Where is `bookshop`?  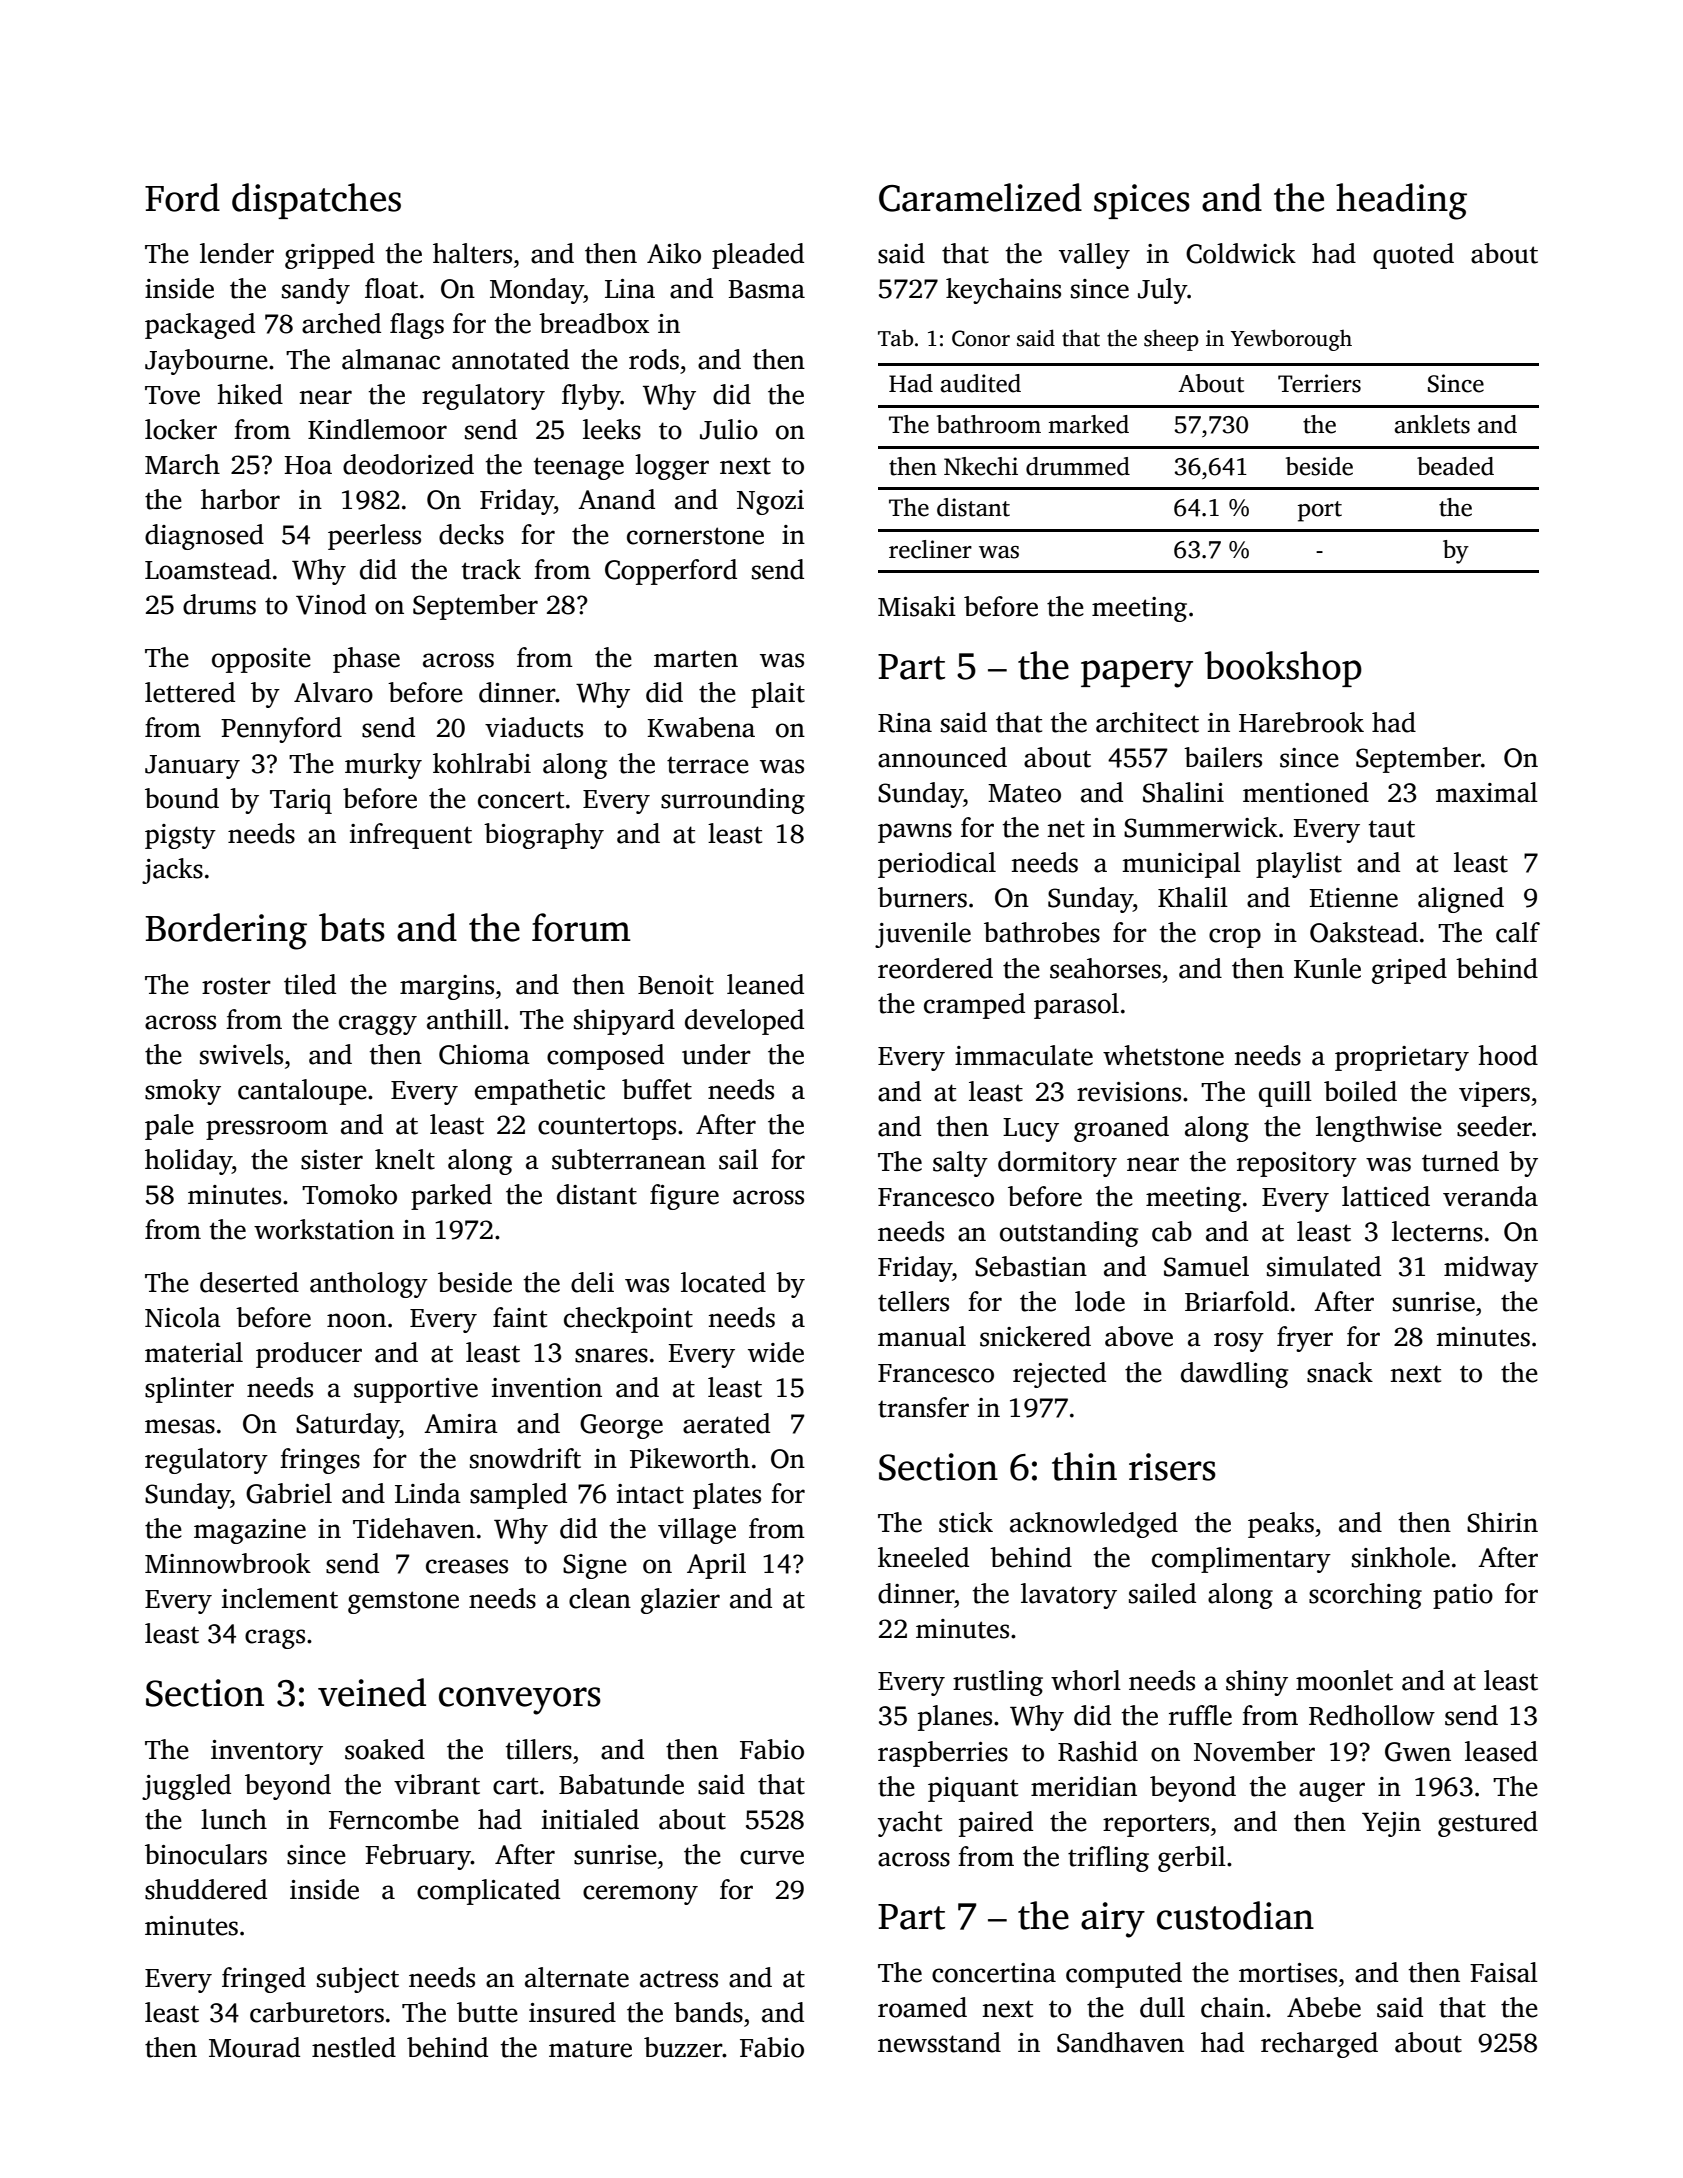 bookshop is located at coordinates (1283, 669).
